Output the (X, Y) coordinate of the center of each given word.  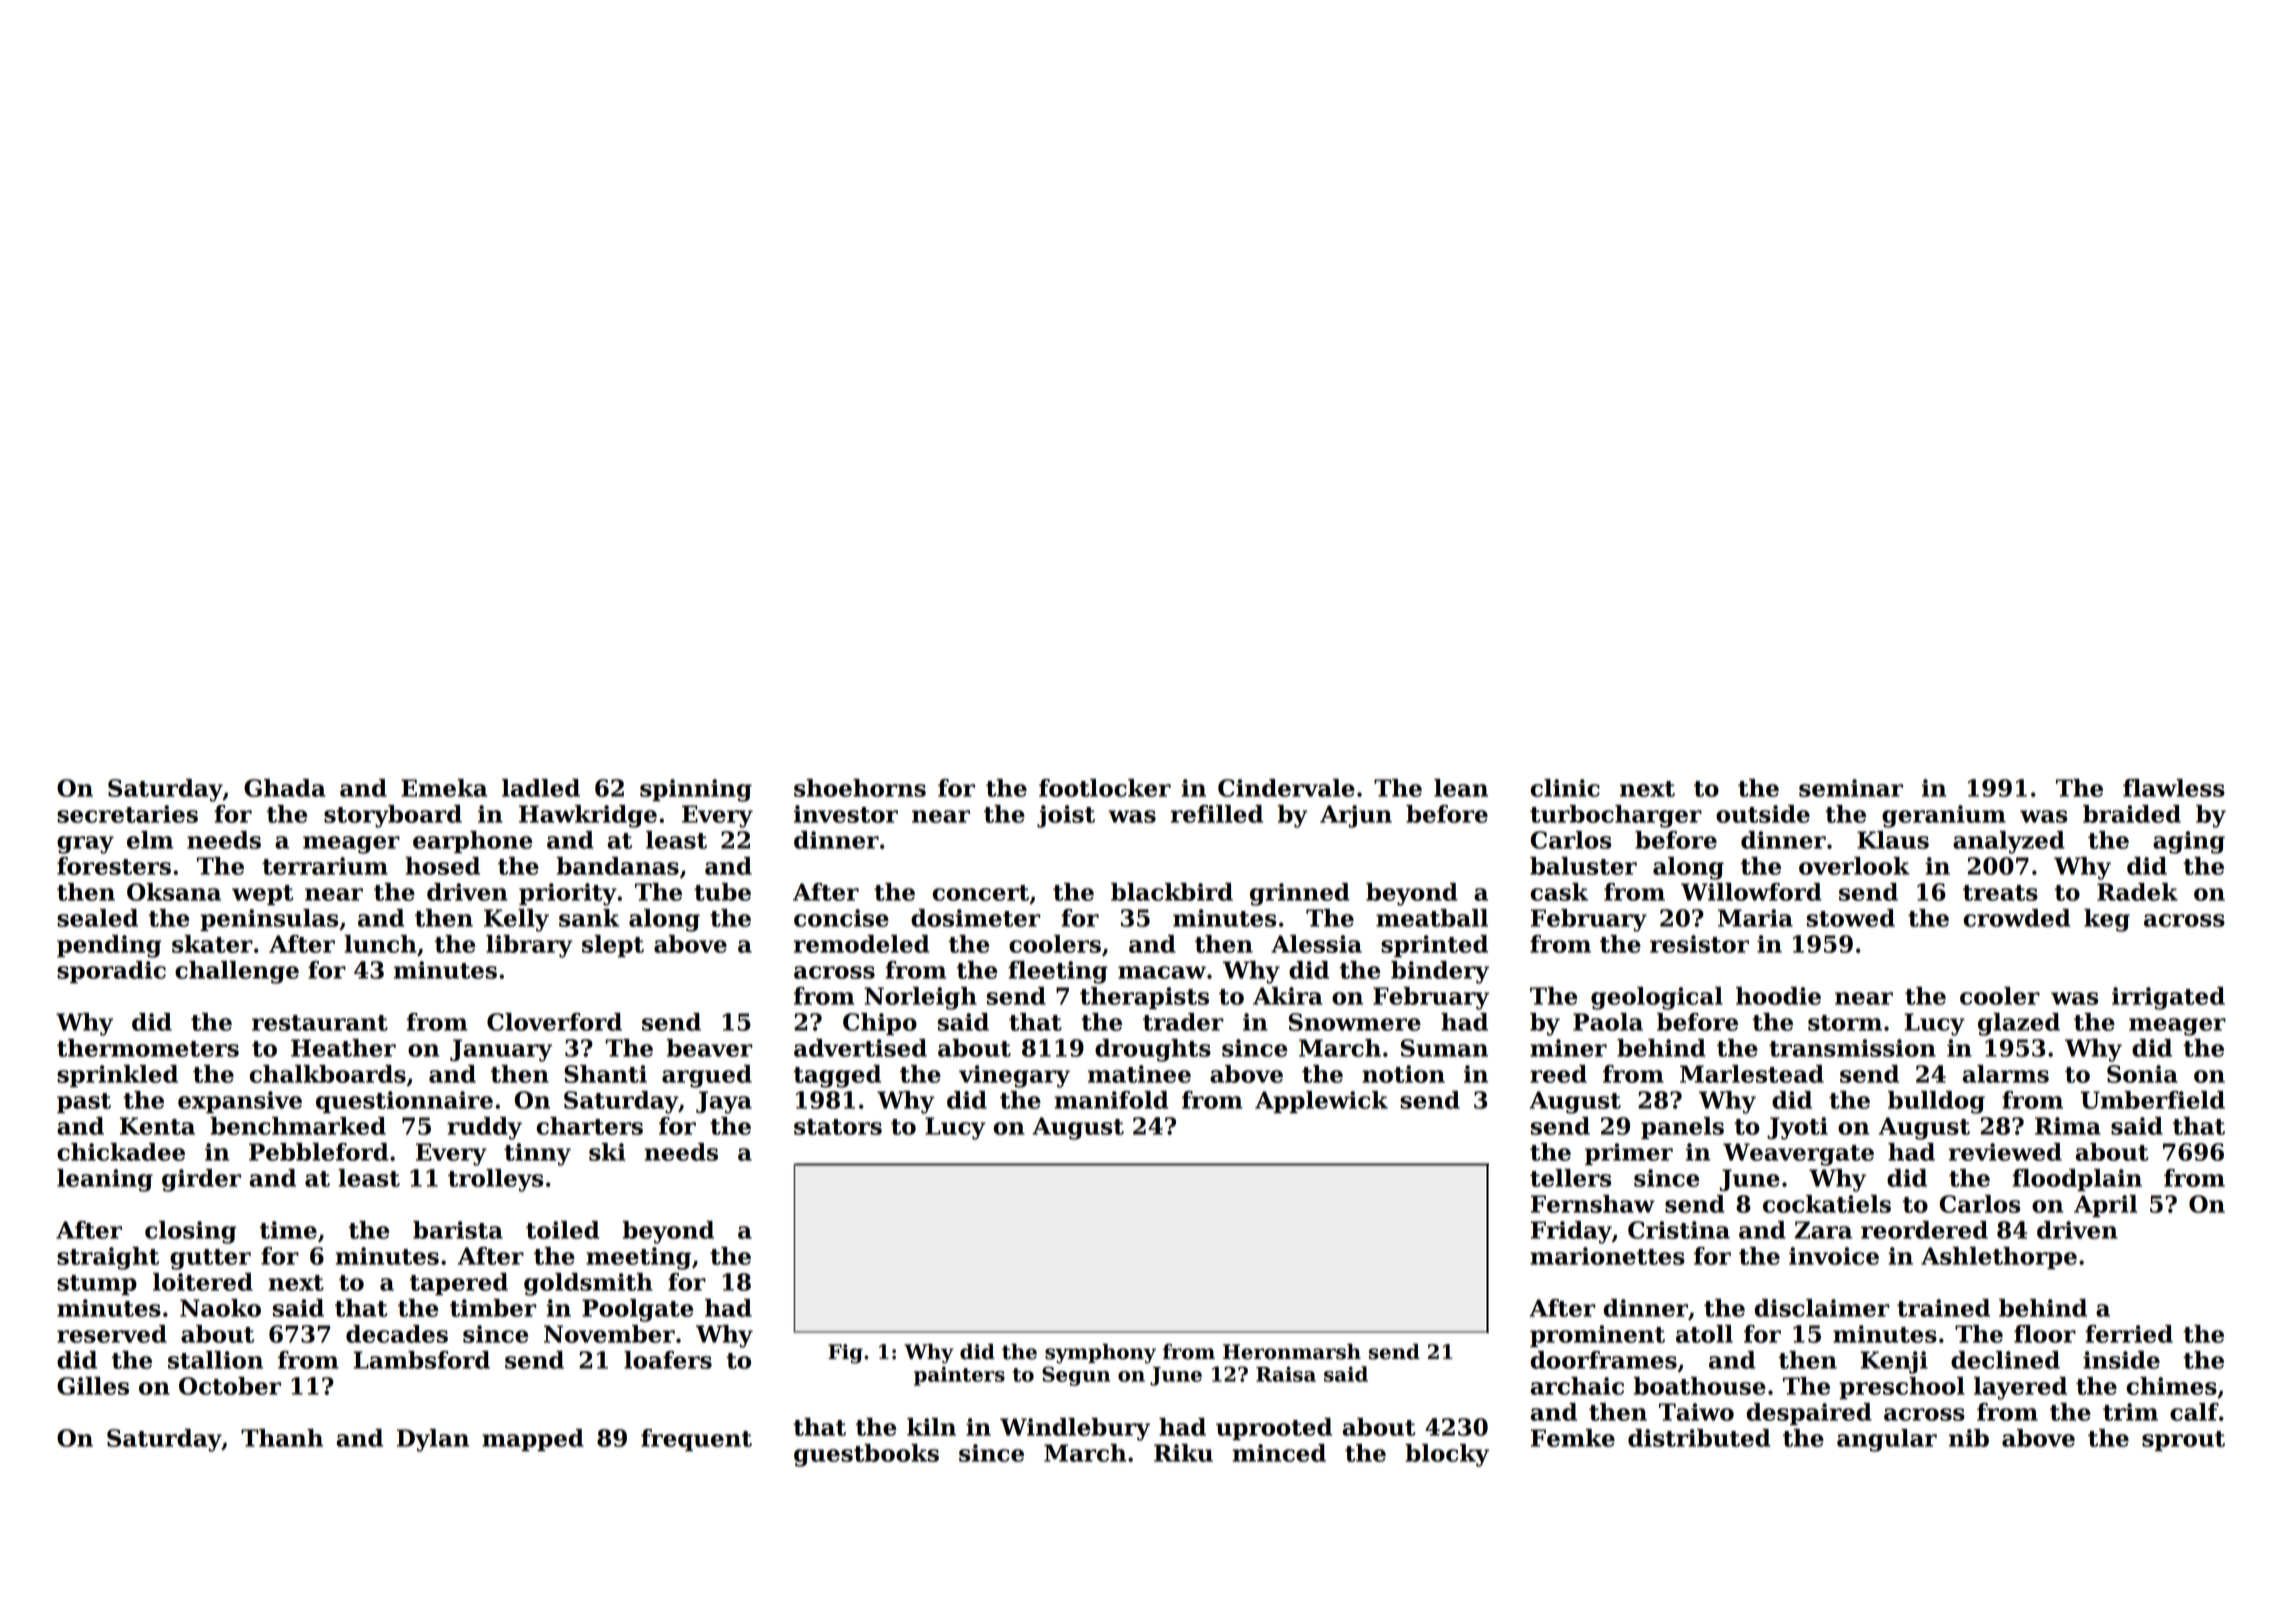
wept (262, 895)
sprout (2183, 1441)
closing (191, 1232)
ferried (2129, 1334)
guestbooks (866, 1455)
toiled (563, 1230)
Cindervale (1286, 788)
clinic (1565, 788)
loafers (668, 1360)
